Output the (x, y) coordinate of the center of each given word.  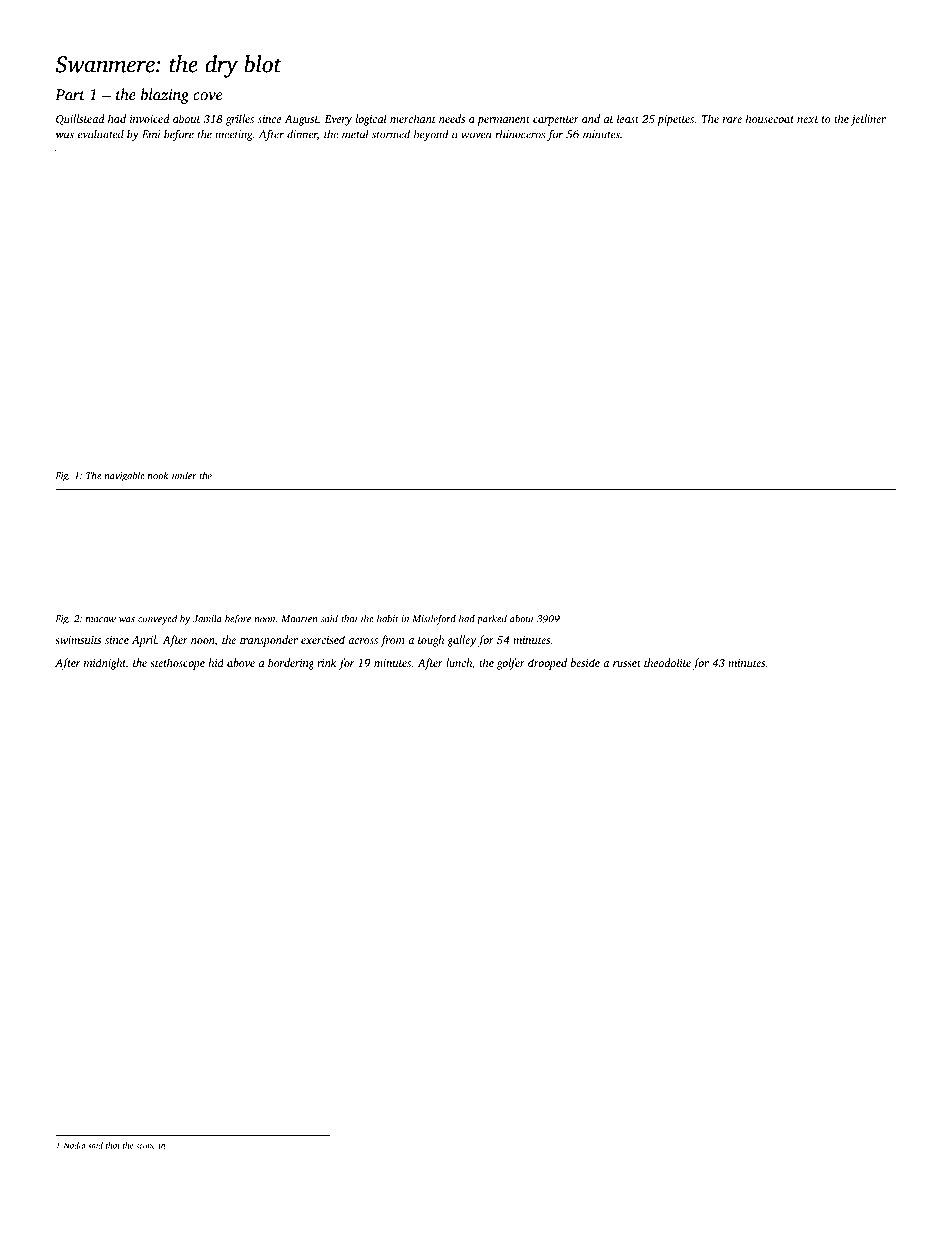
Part (70, 95)
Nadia (74, 1145)
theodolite (667, 662)
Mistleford (434, 619)
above (241, 662)
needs (452, 118)
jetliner (868, 120)
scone (146, 1146)
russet (627, 663)
